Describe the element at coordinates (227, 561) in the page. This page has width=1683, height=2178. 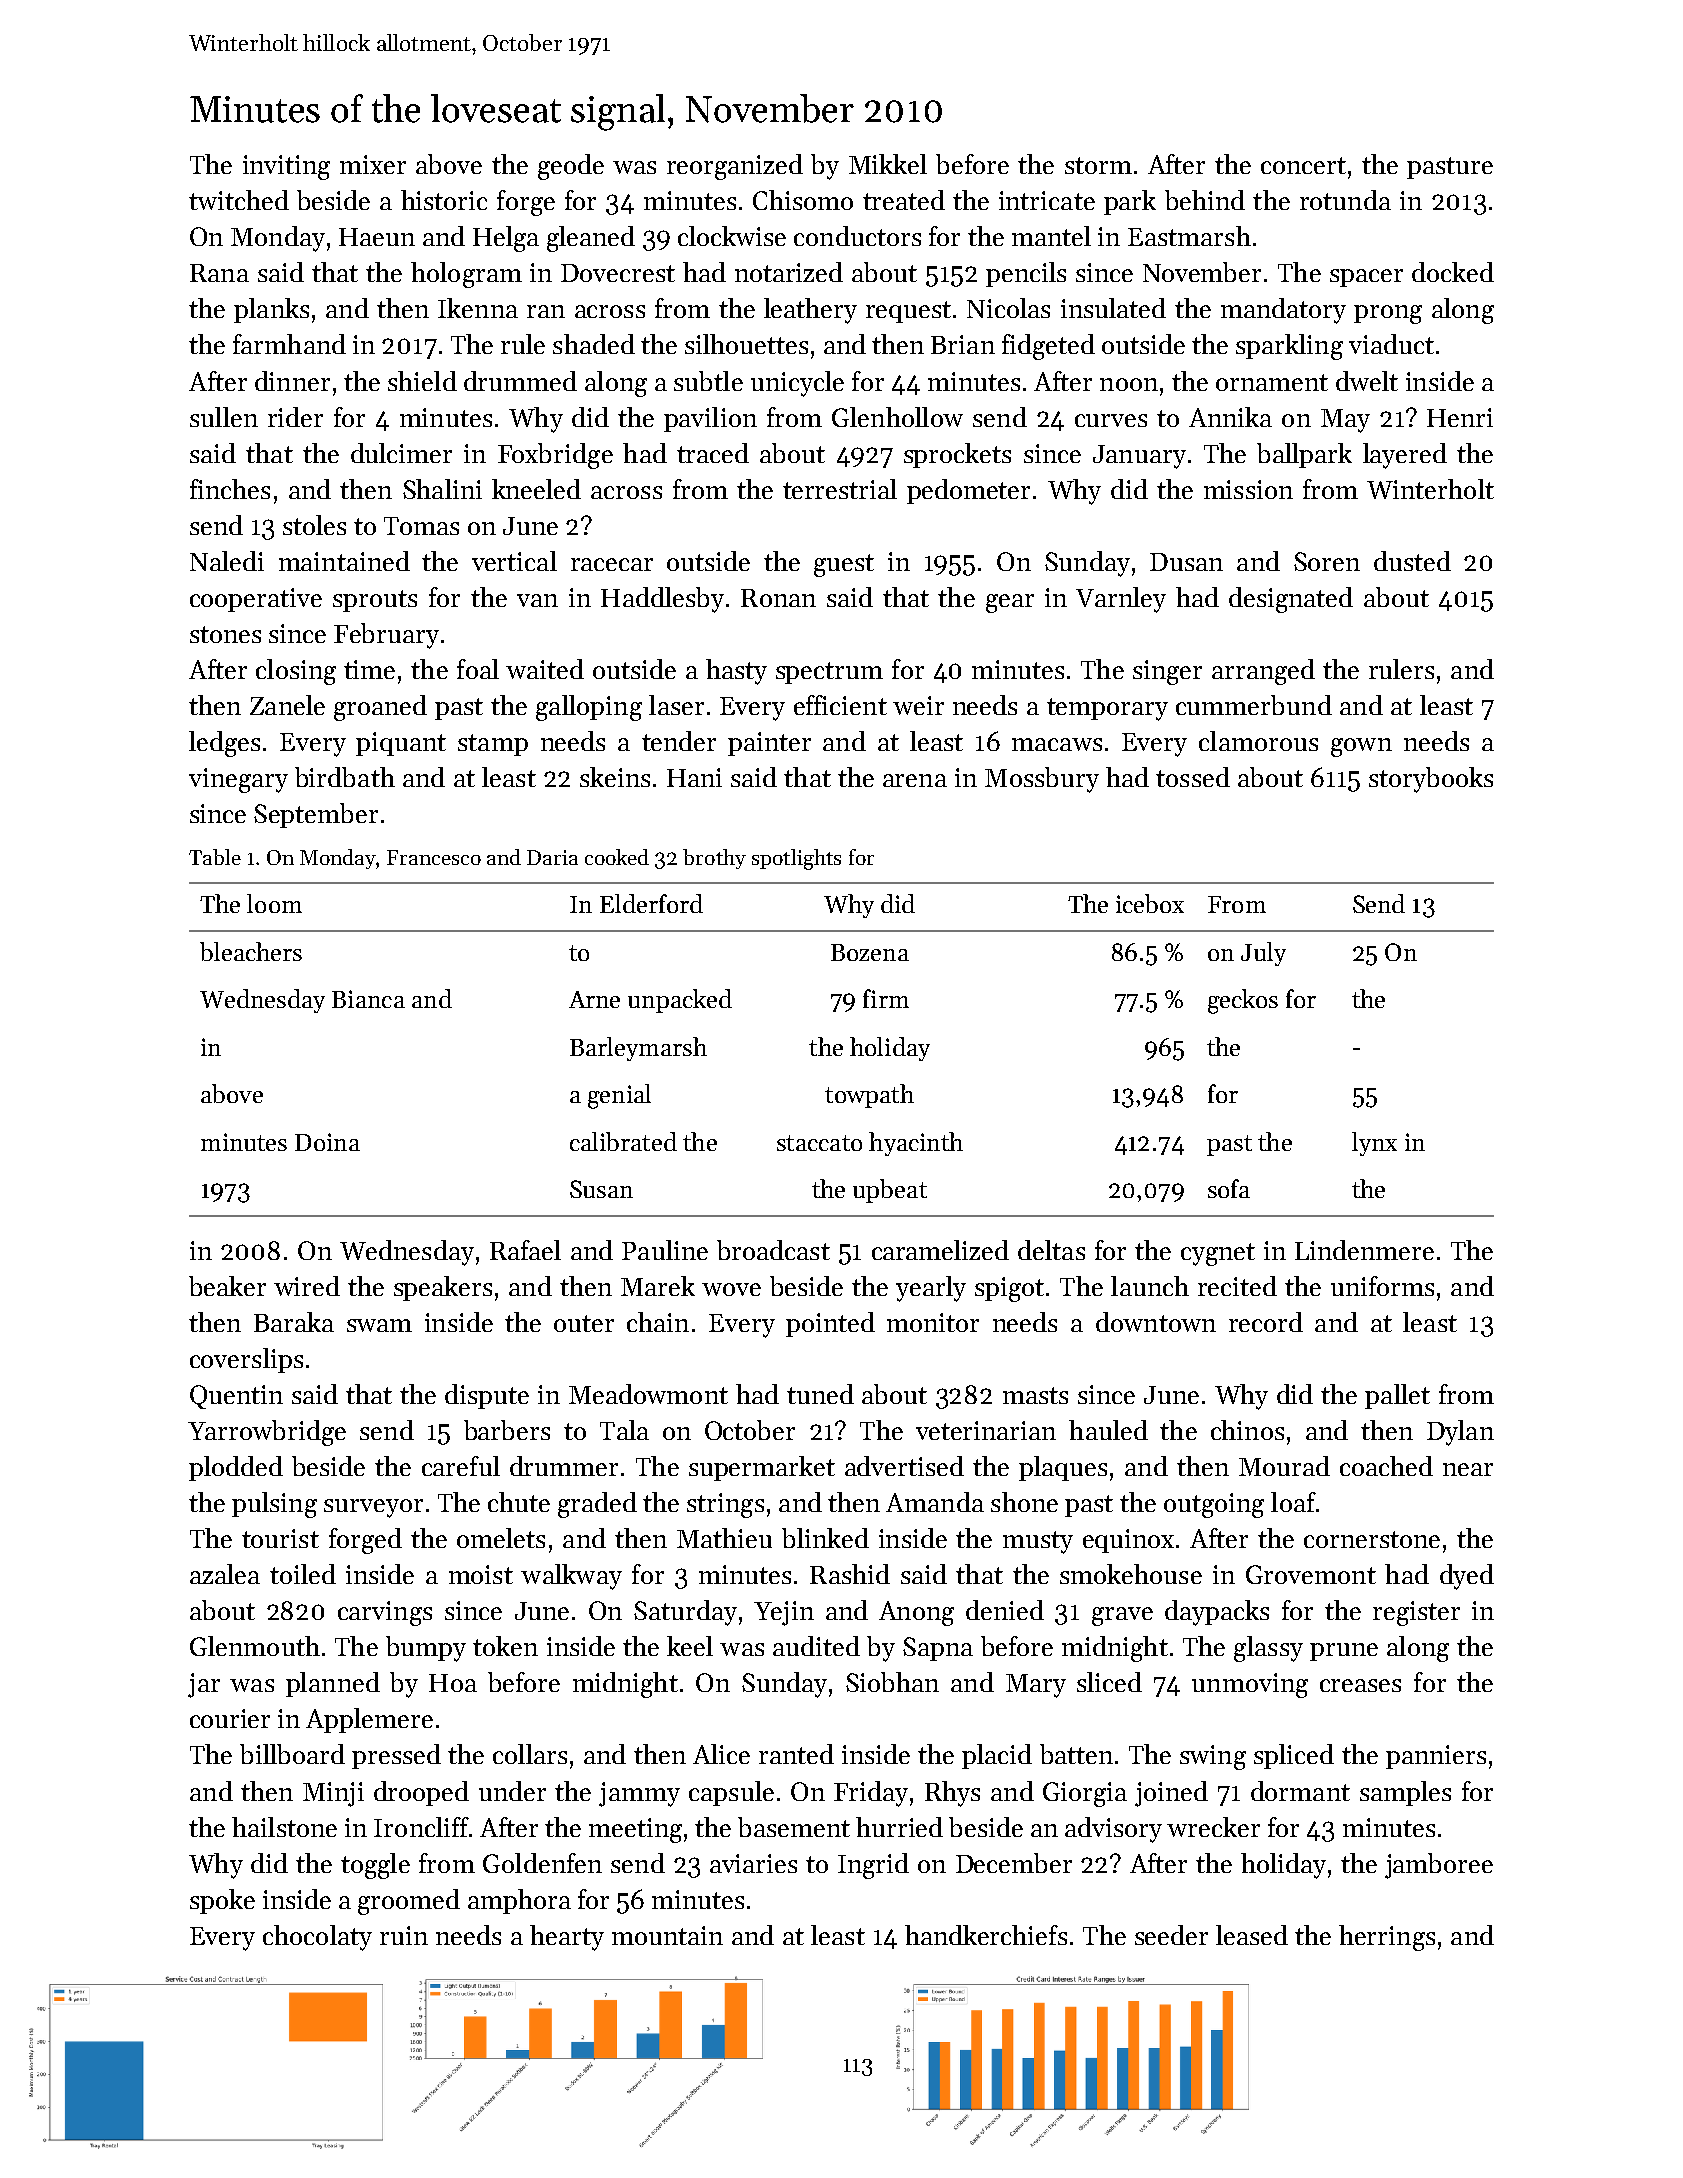
I see `Naledi` at that location.
